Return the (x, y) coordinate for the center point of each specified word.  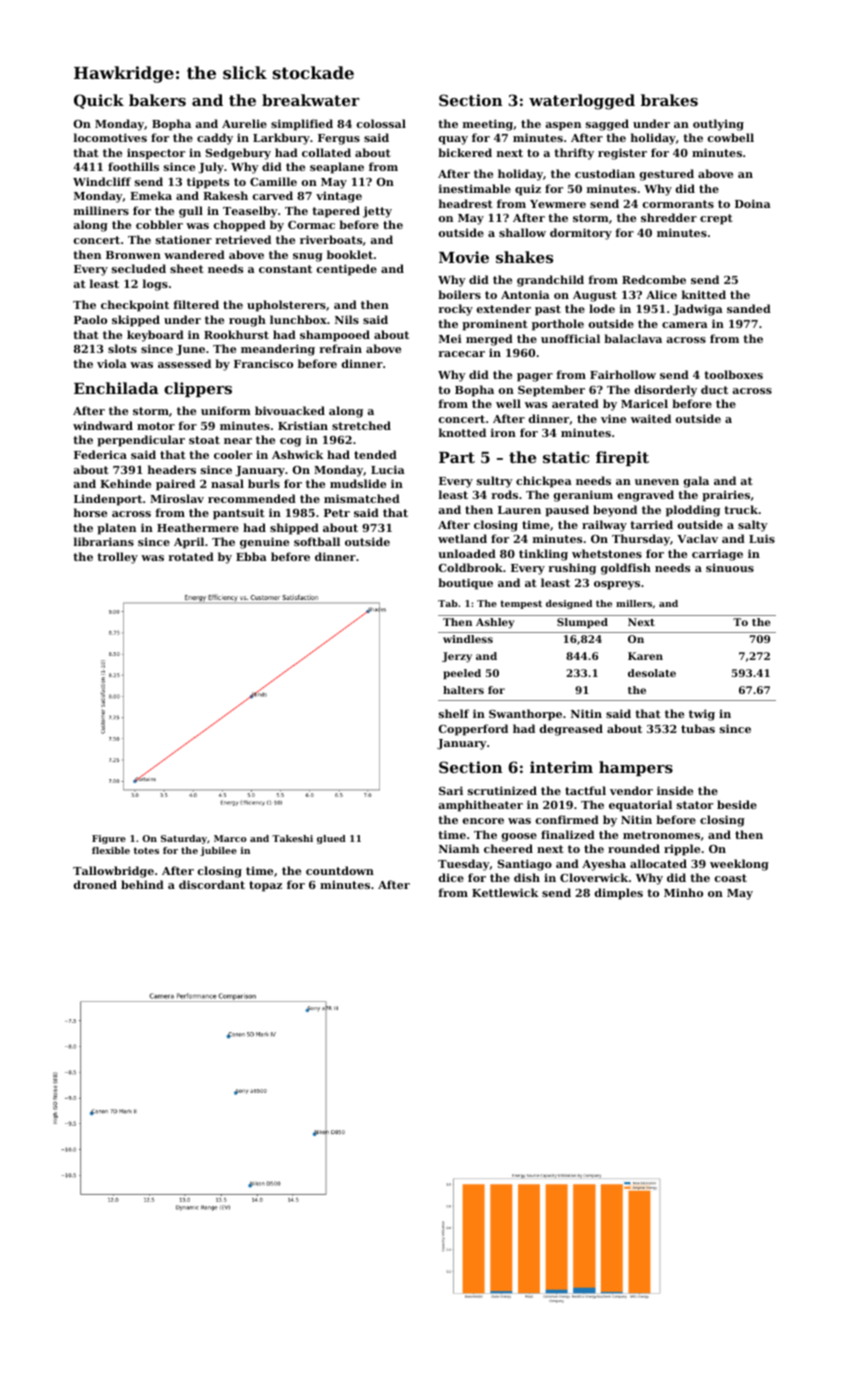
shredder (669, 217)
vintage (339, 197)
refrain (340, 348)
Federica (100, 454)
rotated (191, 556)
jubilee (218, 851)
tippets (208, 183)
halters (463, 690)
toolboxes (733, 374)
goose (519, 837)
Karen (645, 656)
